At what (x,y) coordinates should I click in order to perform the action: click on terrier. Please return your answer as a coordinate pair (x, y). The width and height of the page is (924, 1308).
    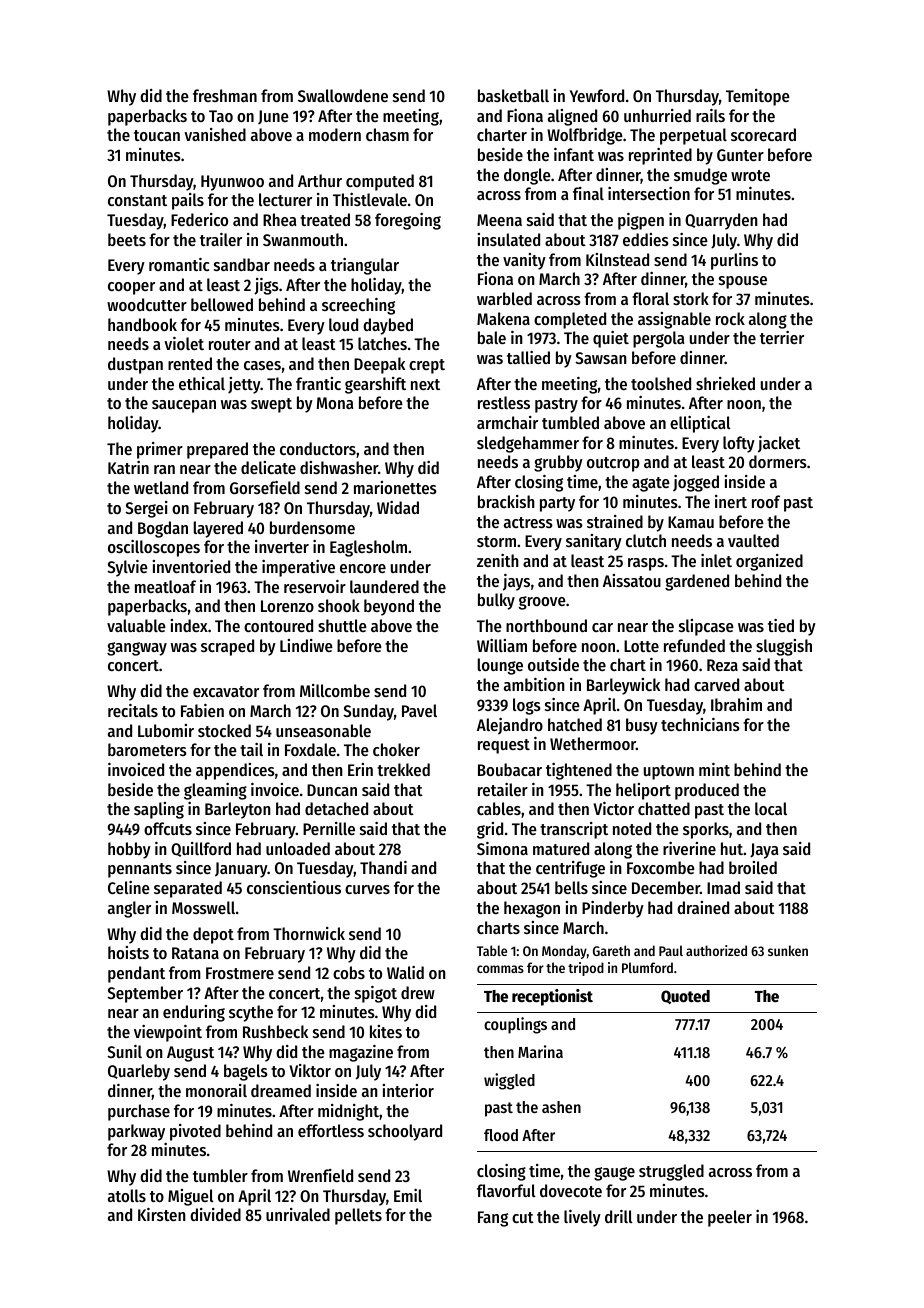
    Looking at the image, I should click on (782, 337).
